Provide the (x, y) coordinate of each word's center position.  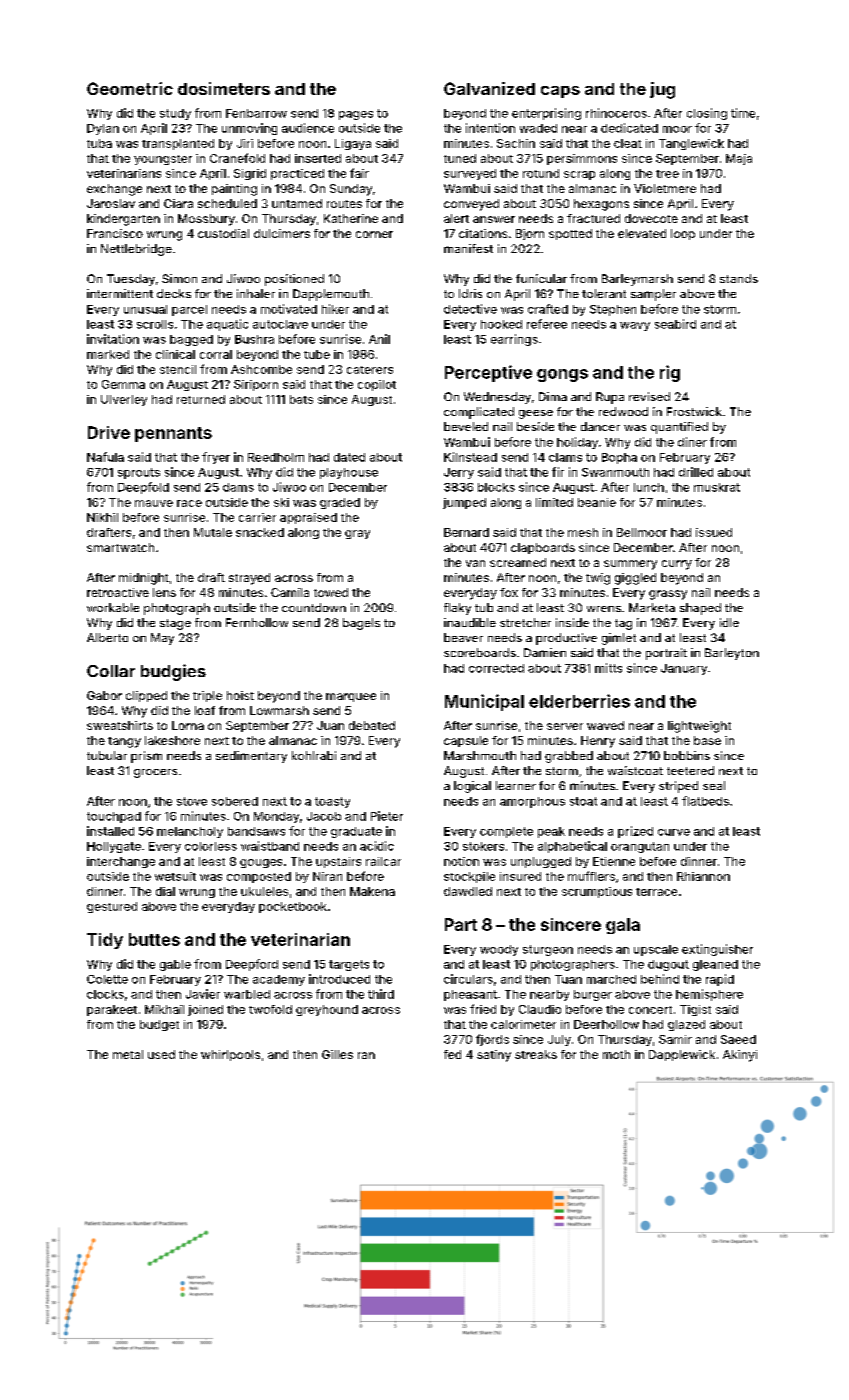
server (565, 726)
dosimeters (224, 88)
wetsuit (175, 876)
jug (662, 90)
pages (356, 115)
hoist (240, 695)
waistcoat (635, 770)
